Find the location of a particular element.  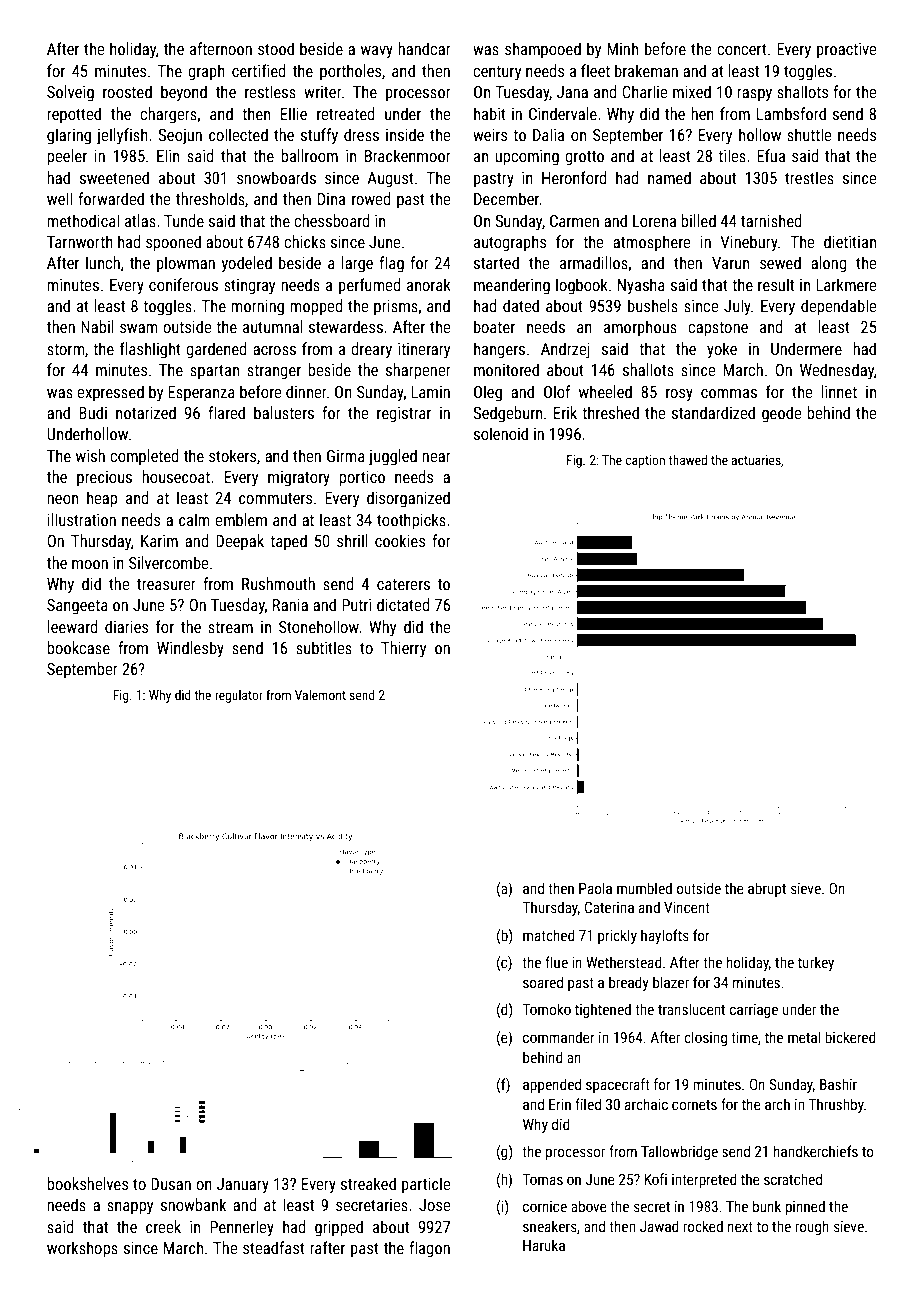

Tarnworth is located at coordinates (80, 241).
